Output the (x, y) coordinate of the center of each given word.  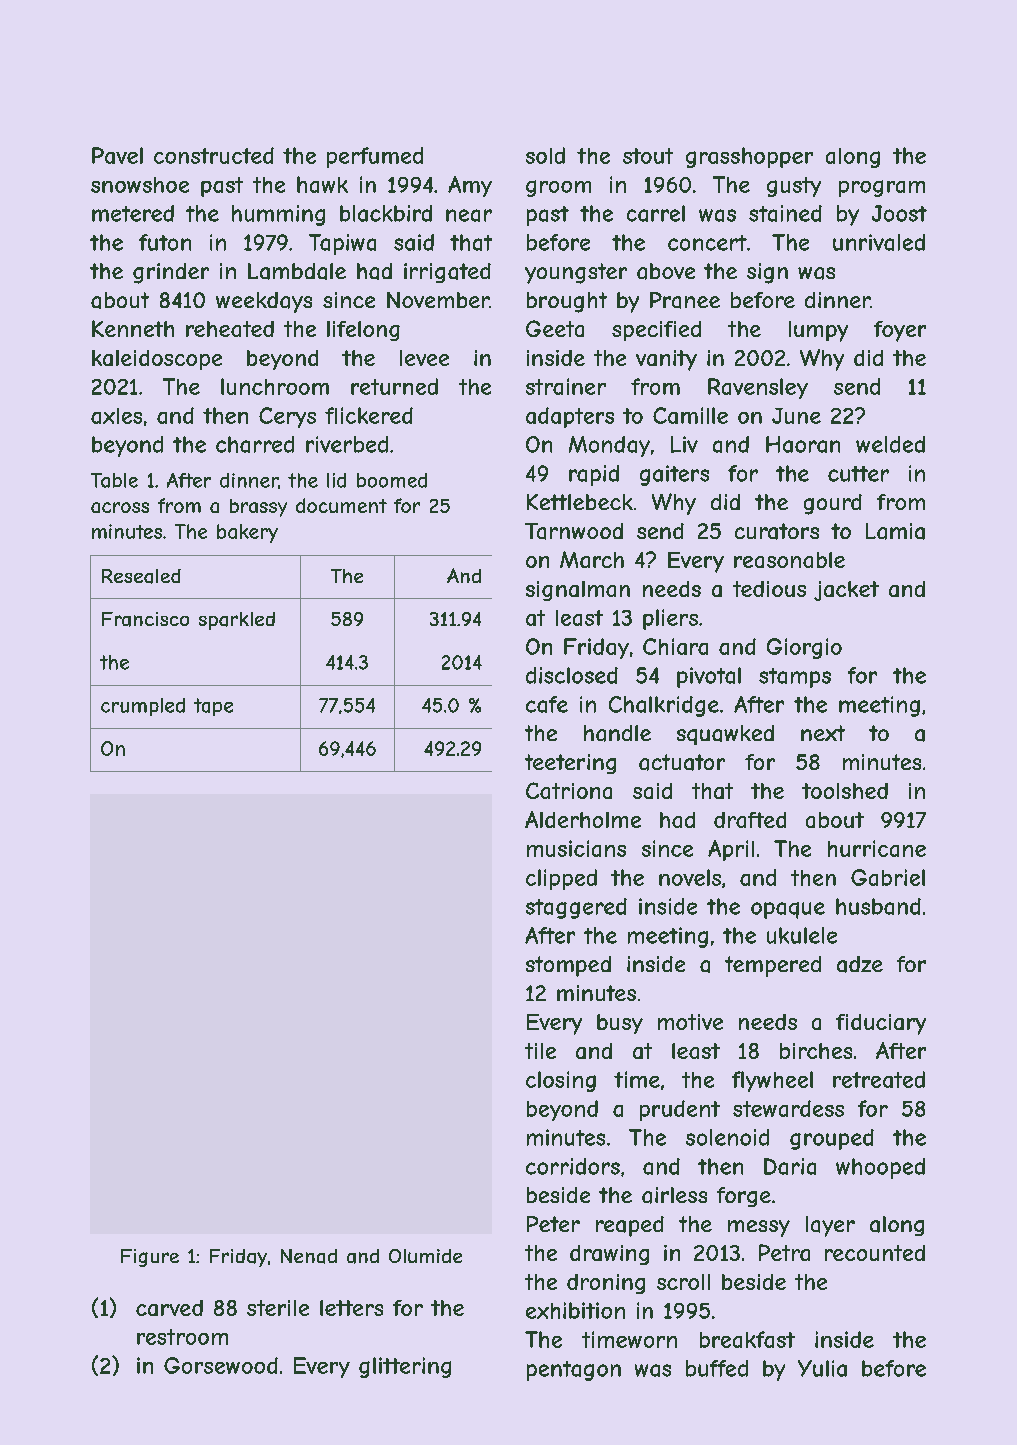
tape (213, 707)
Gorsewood (221, 1365)
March (592, 559)
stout (648, 156)
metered (133, 213)
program (882, 188)
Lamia (895, 531)
